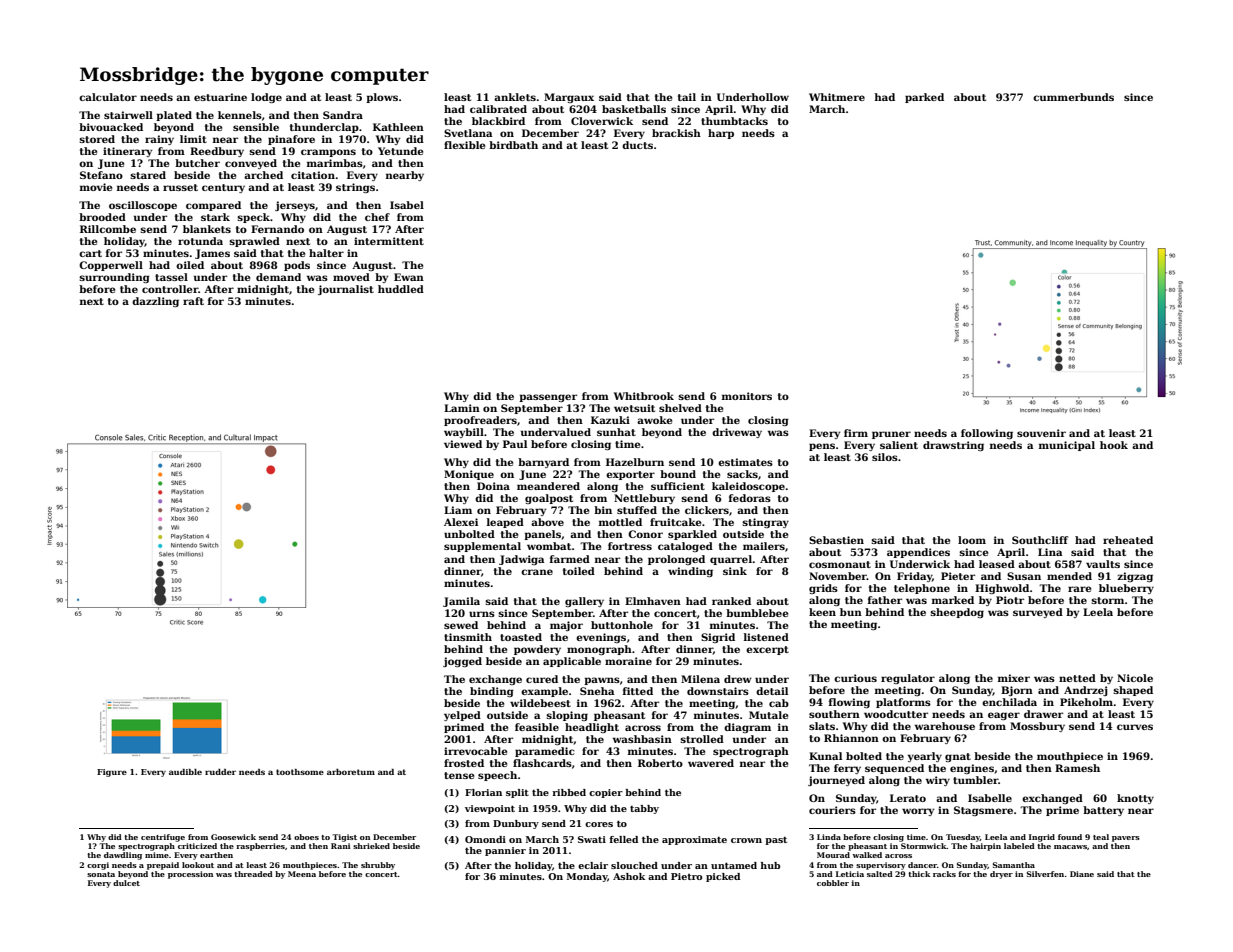 The height and width of the screenshot is (952, 1233). What do you see at coordinates (1135, 678) in the screenshot?
I see `Nicole` at bounding box center [1135, 678].
